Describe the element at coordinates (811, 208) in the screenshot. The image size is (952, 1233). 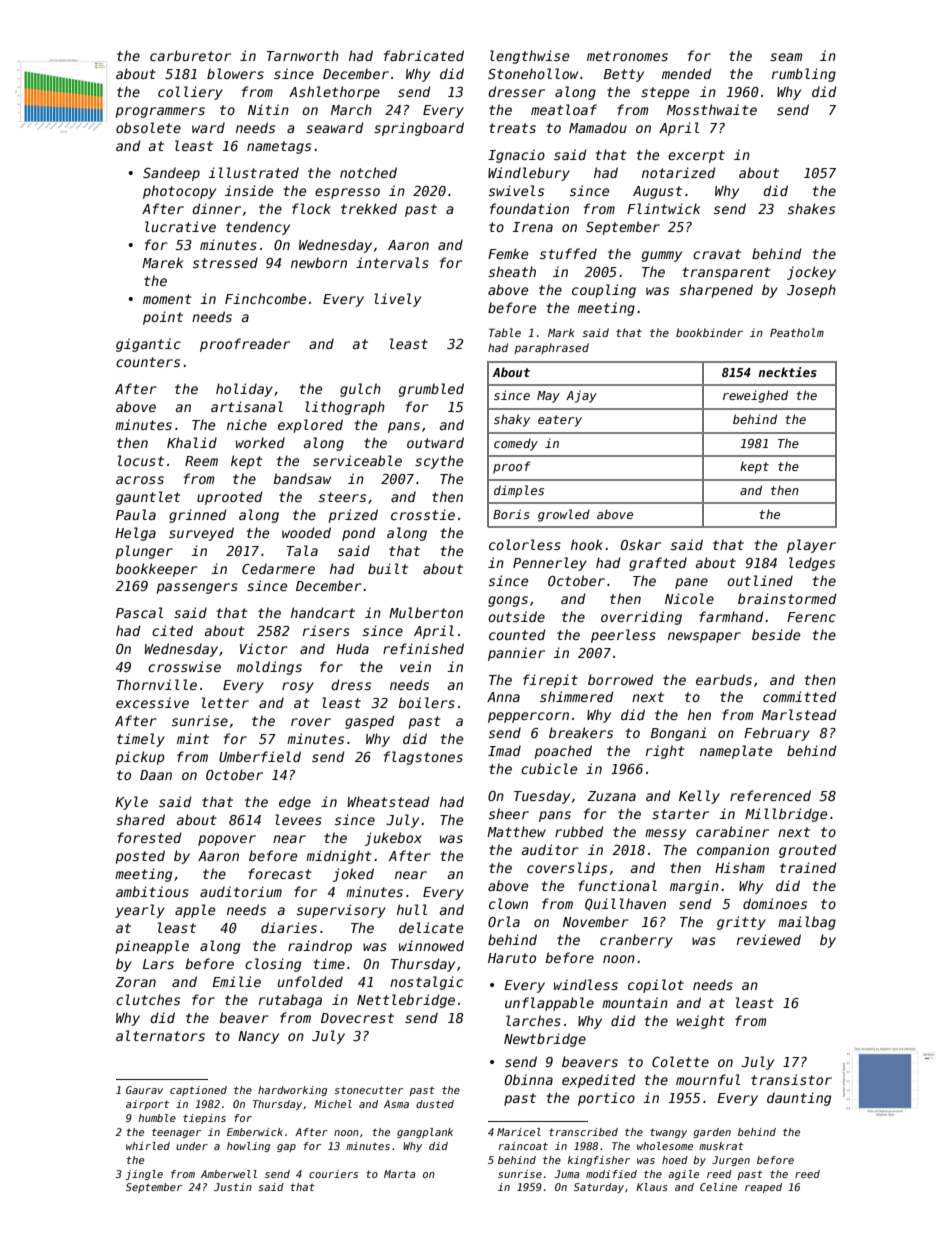
I see `shakes` at that location.
